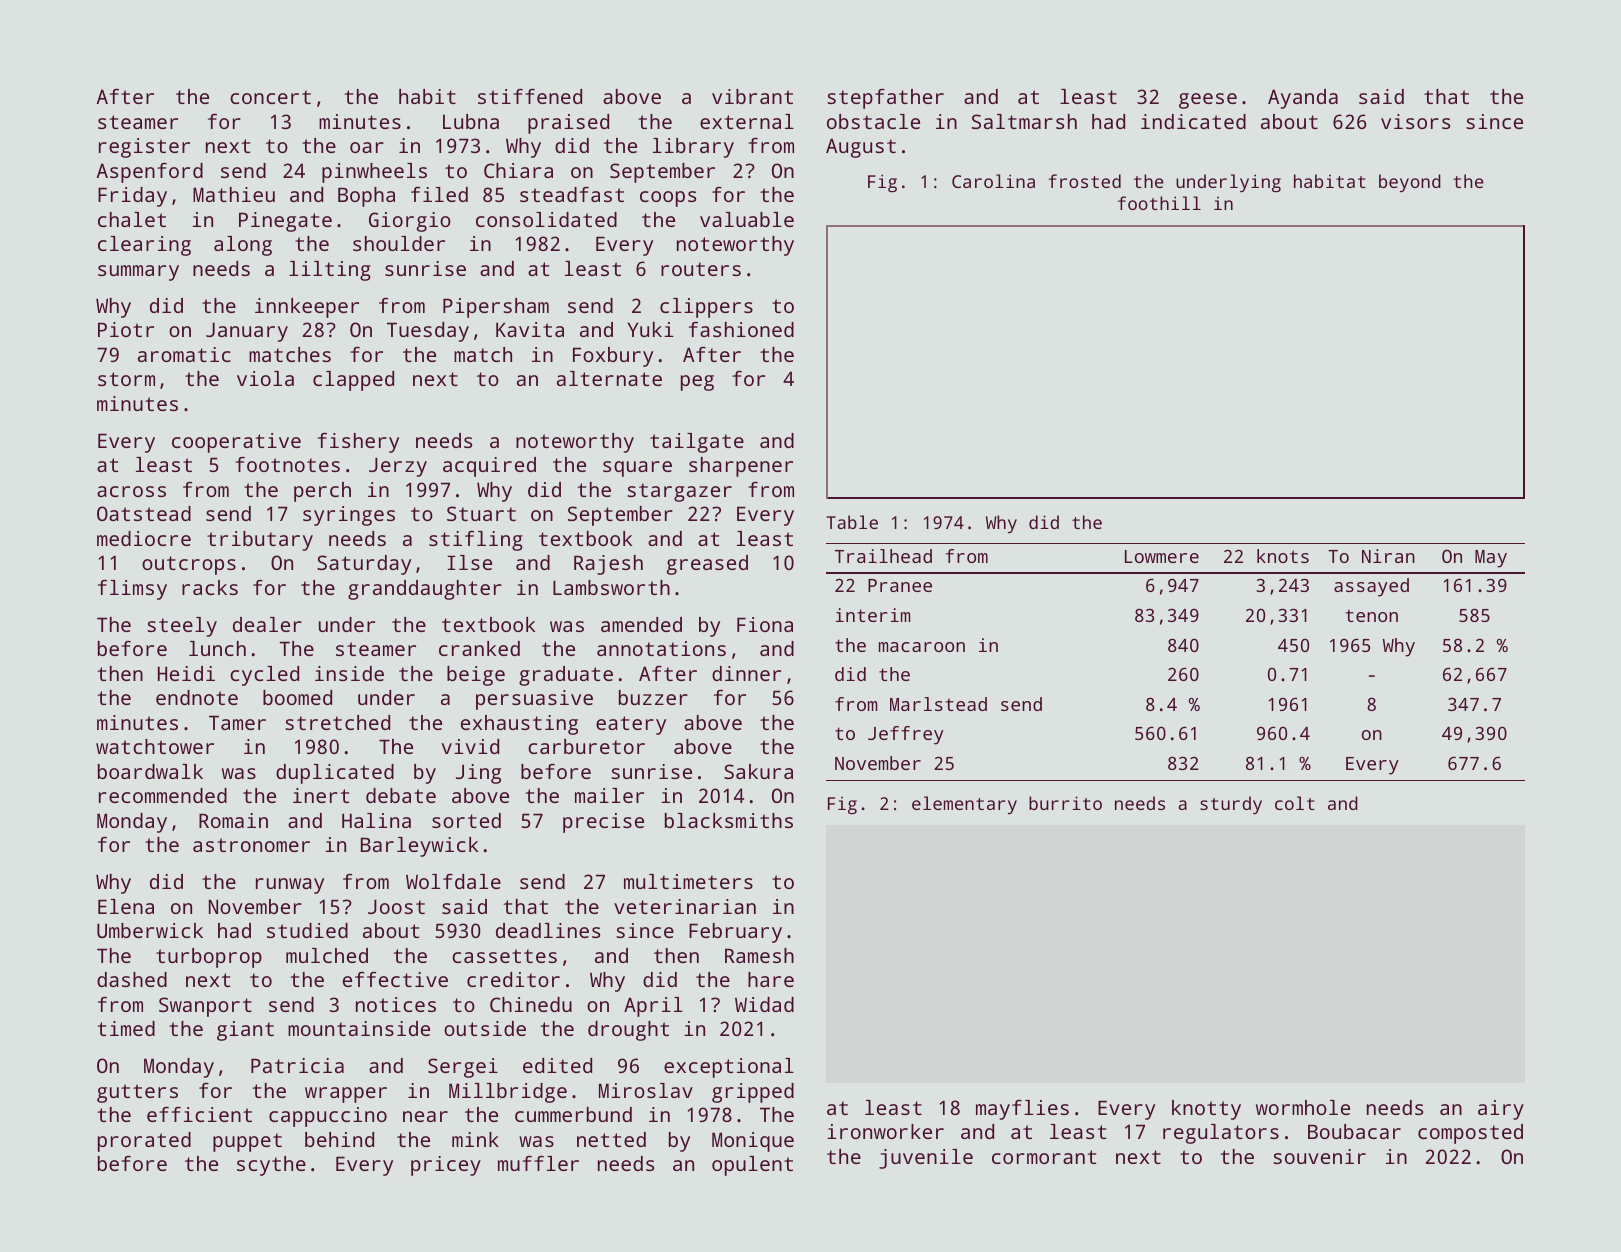 This screenshot has height=1252, width=1621. What do you see at coordinates (1044, 1157) in the screenshot?
I see `cormorant` at bounding box center [1044, 1157].
